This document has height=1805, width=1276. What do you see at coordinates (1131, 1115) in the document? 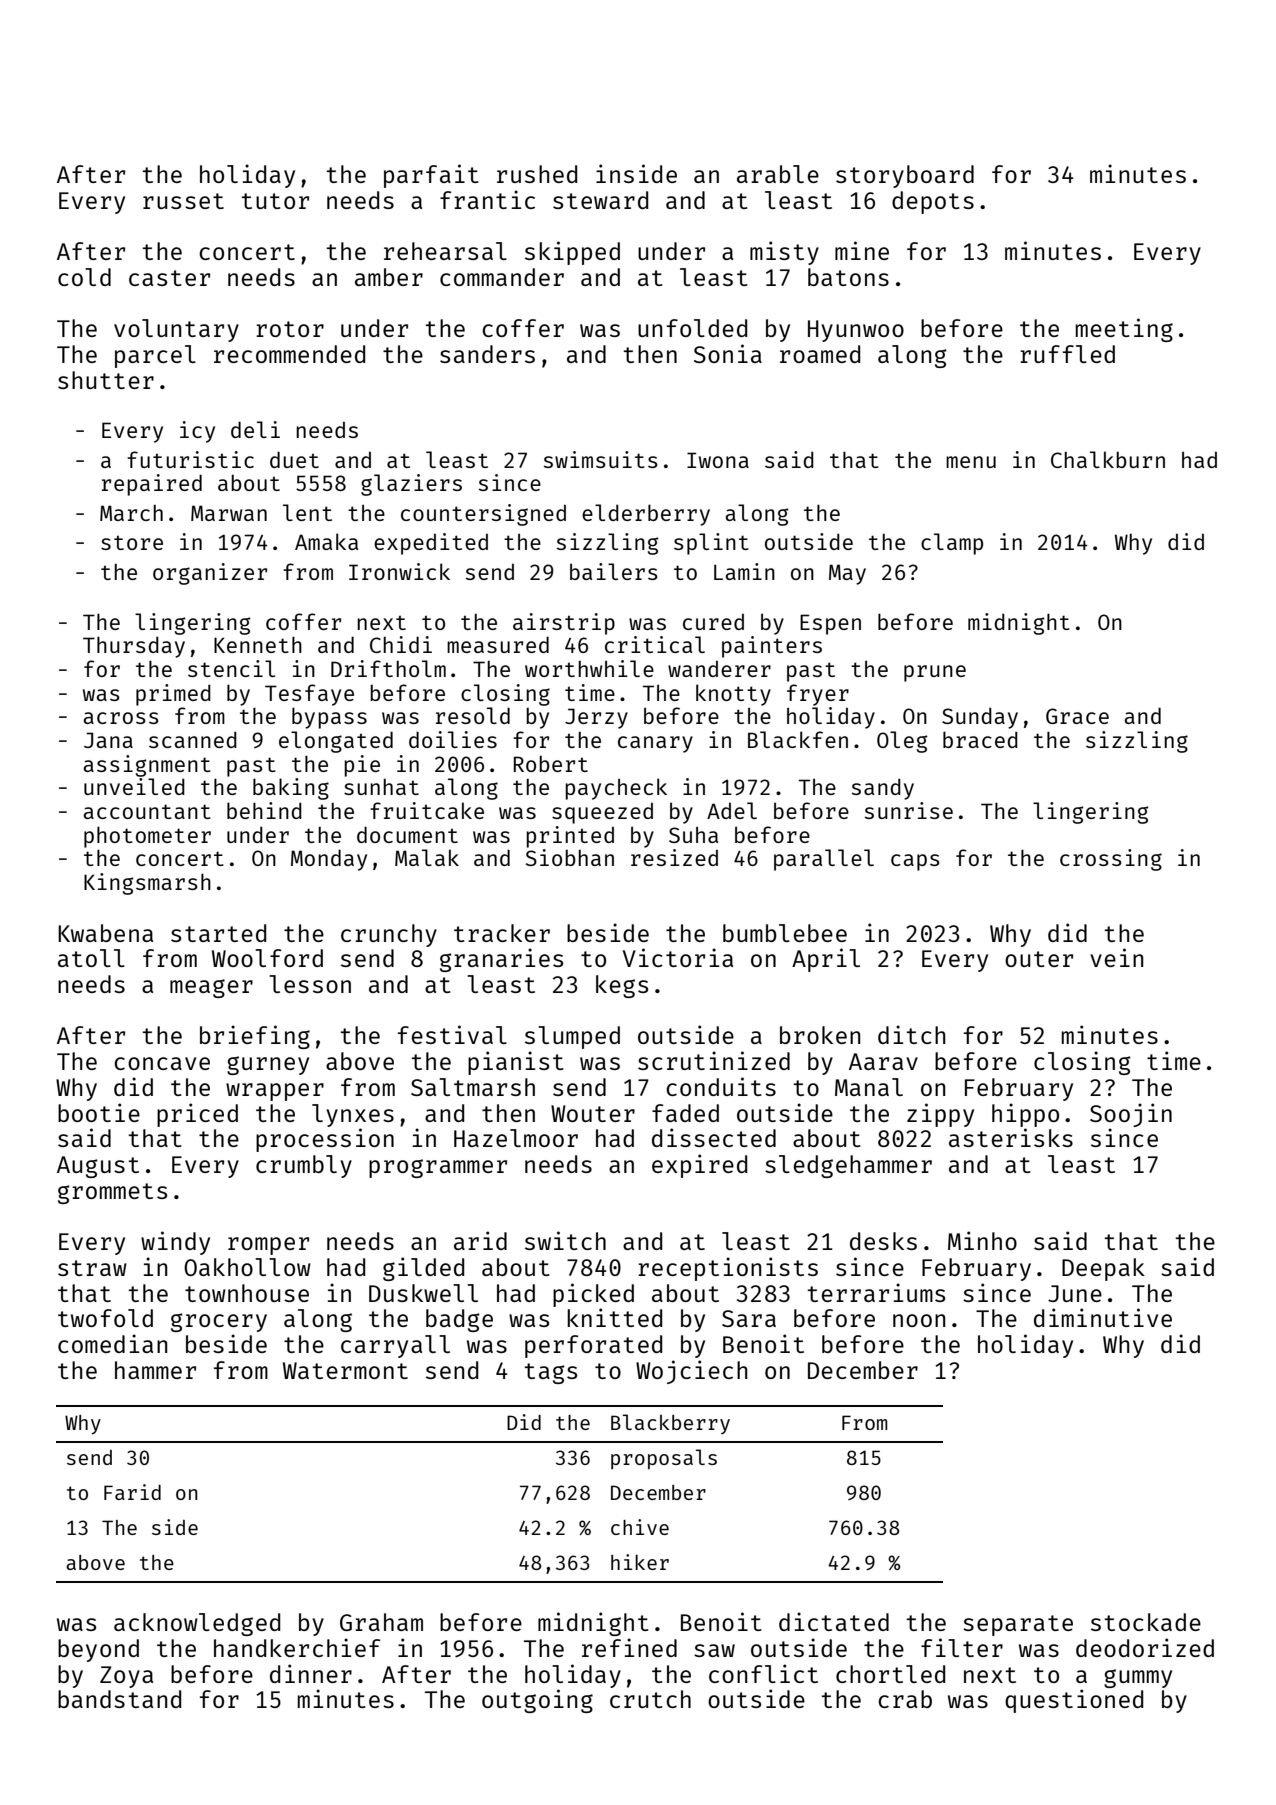
I see `Soojin` at bounding box center [1131, 1115].
